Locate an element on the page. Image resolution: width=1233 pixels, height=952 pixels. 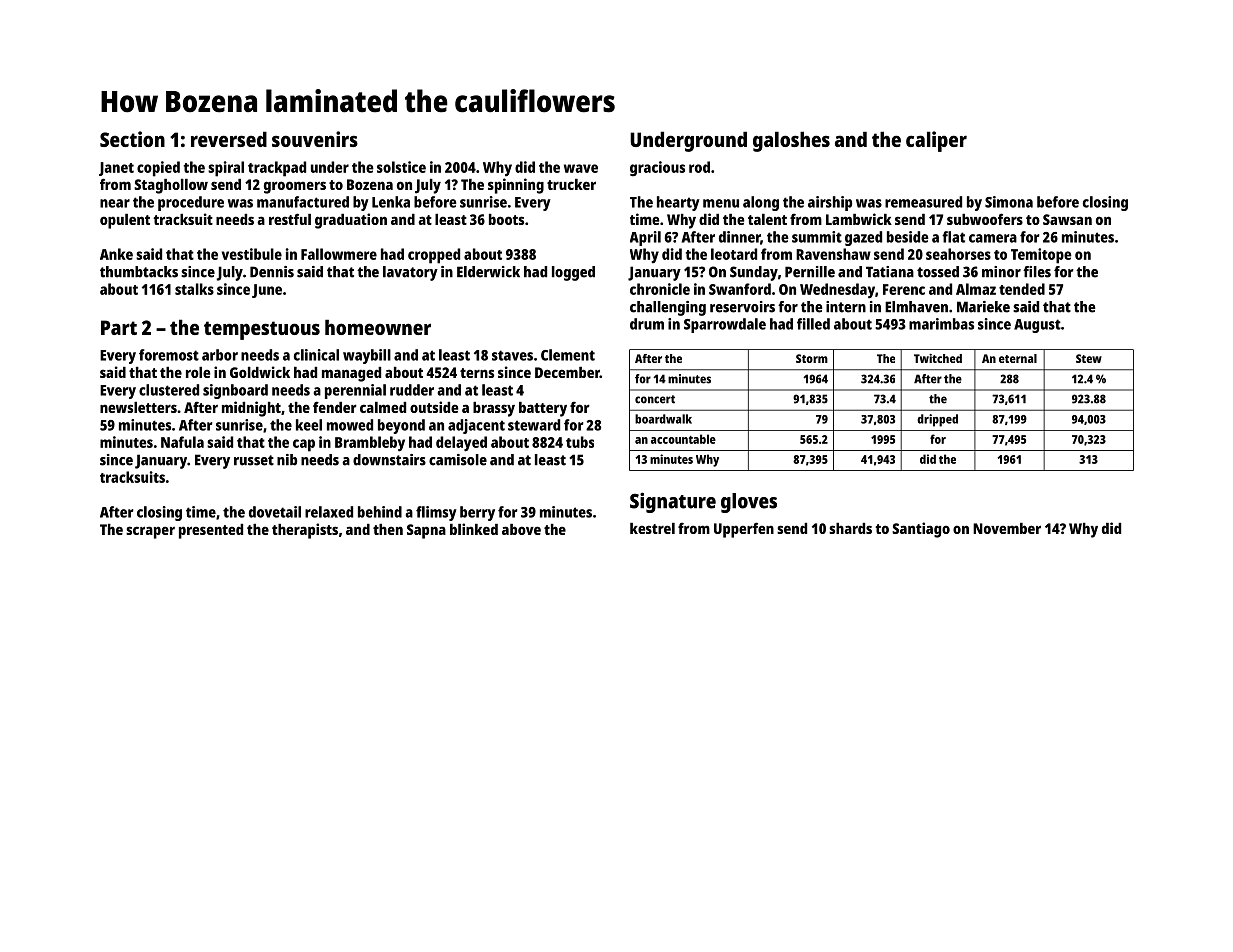
Section is located at coordinates (132, 139).
